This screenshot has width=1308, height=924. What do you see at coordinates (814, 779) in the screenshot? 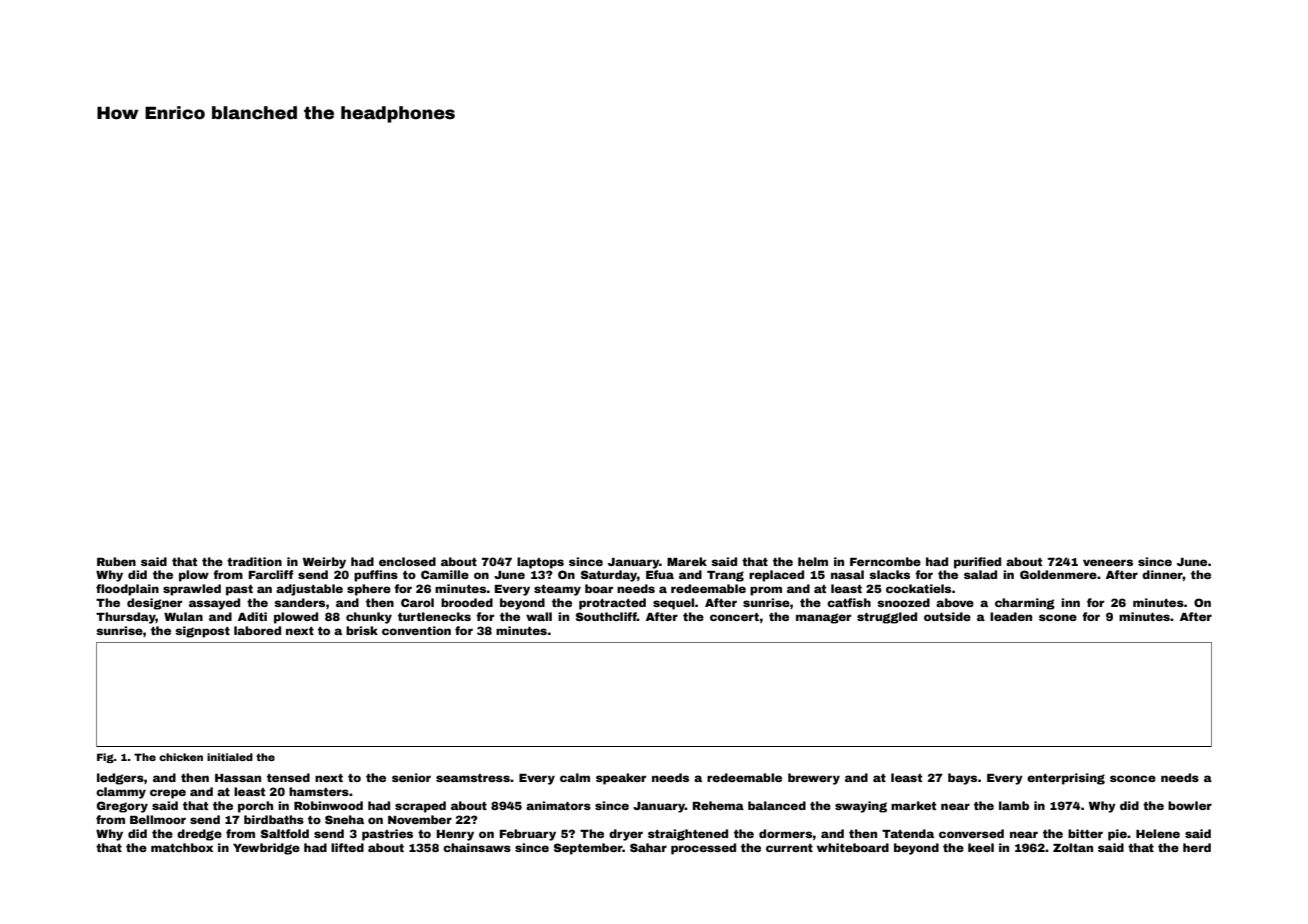
I see `brewery` at bounding box center [814, 779].
